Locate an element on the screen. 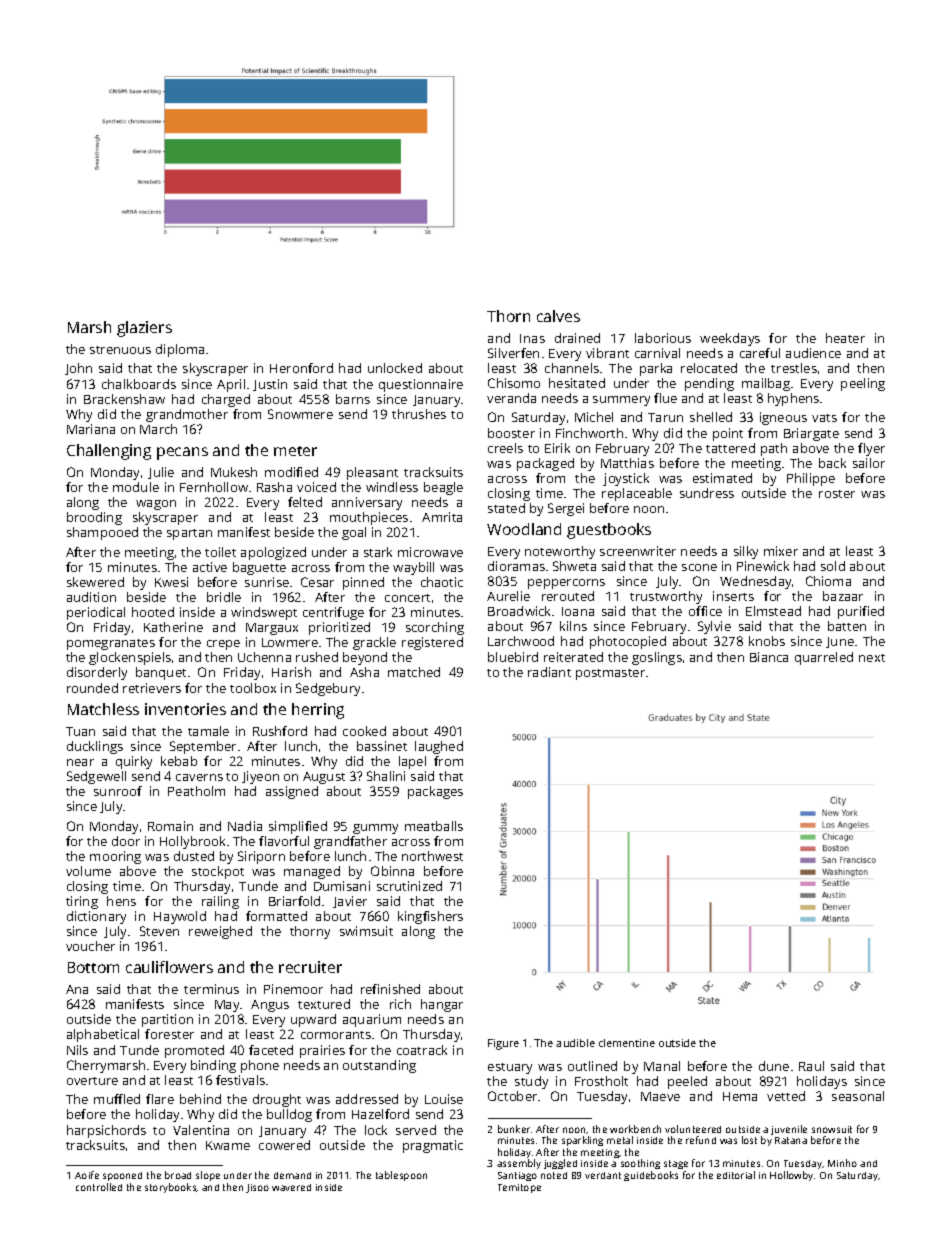  grandmother is located at coordinates (187, 415).
